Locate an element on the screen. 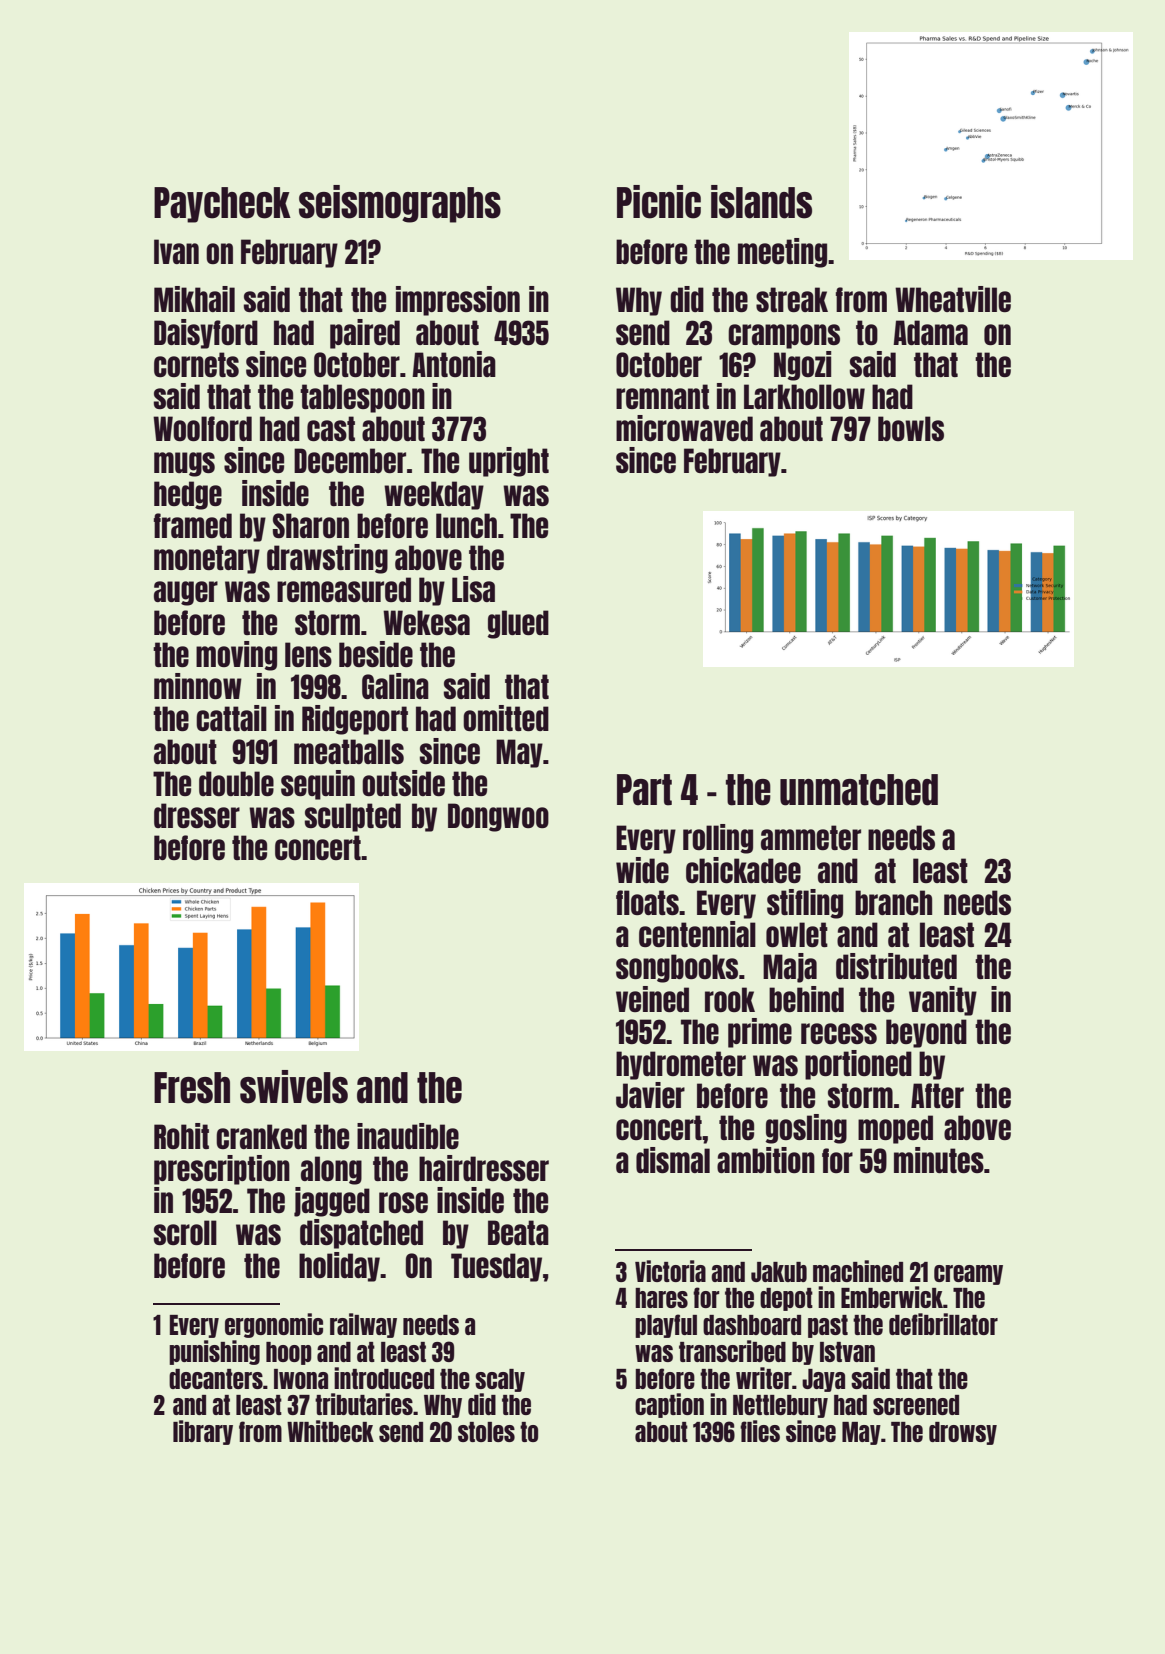 This screenshot has height=1654, width=1165. Picnic is located at coordinates (659, 202).
